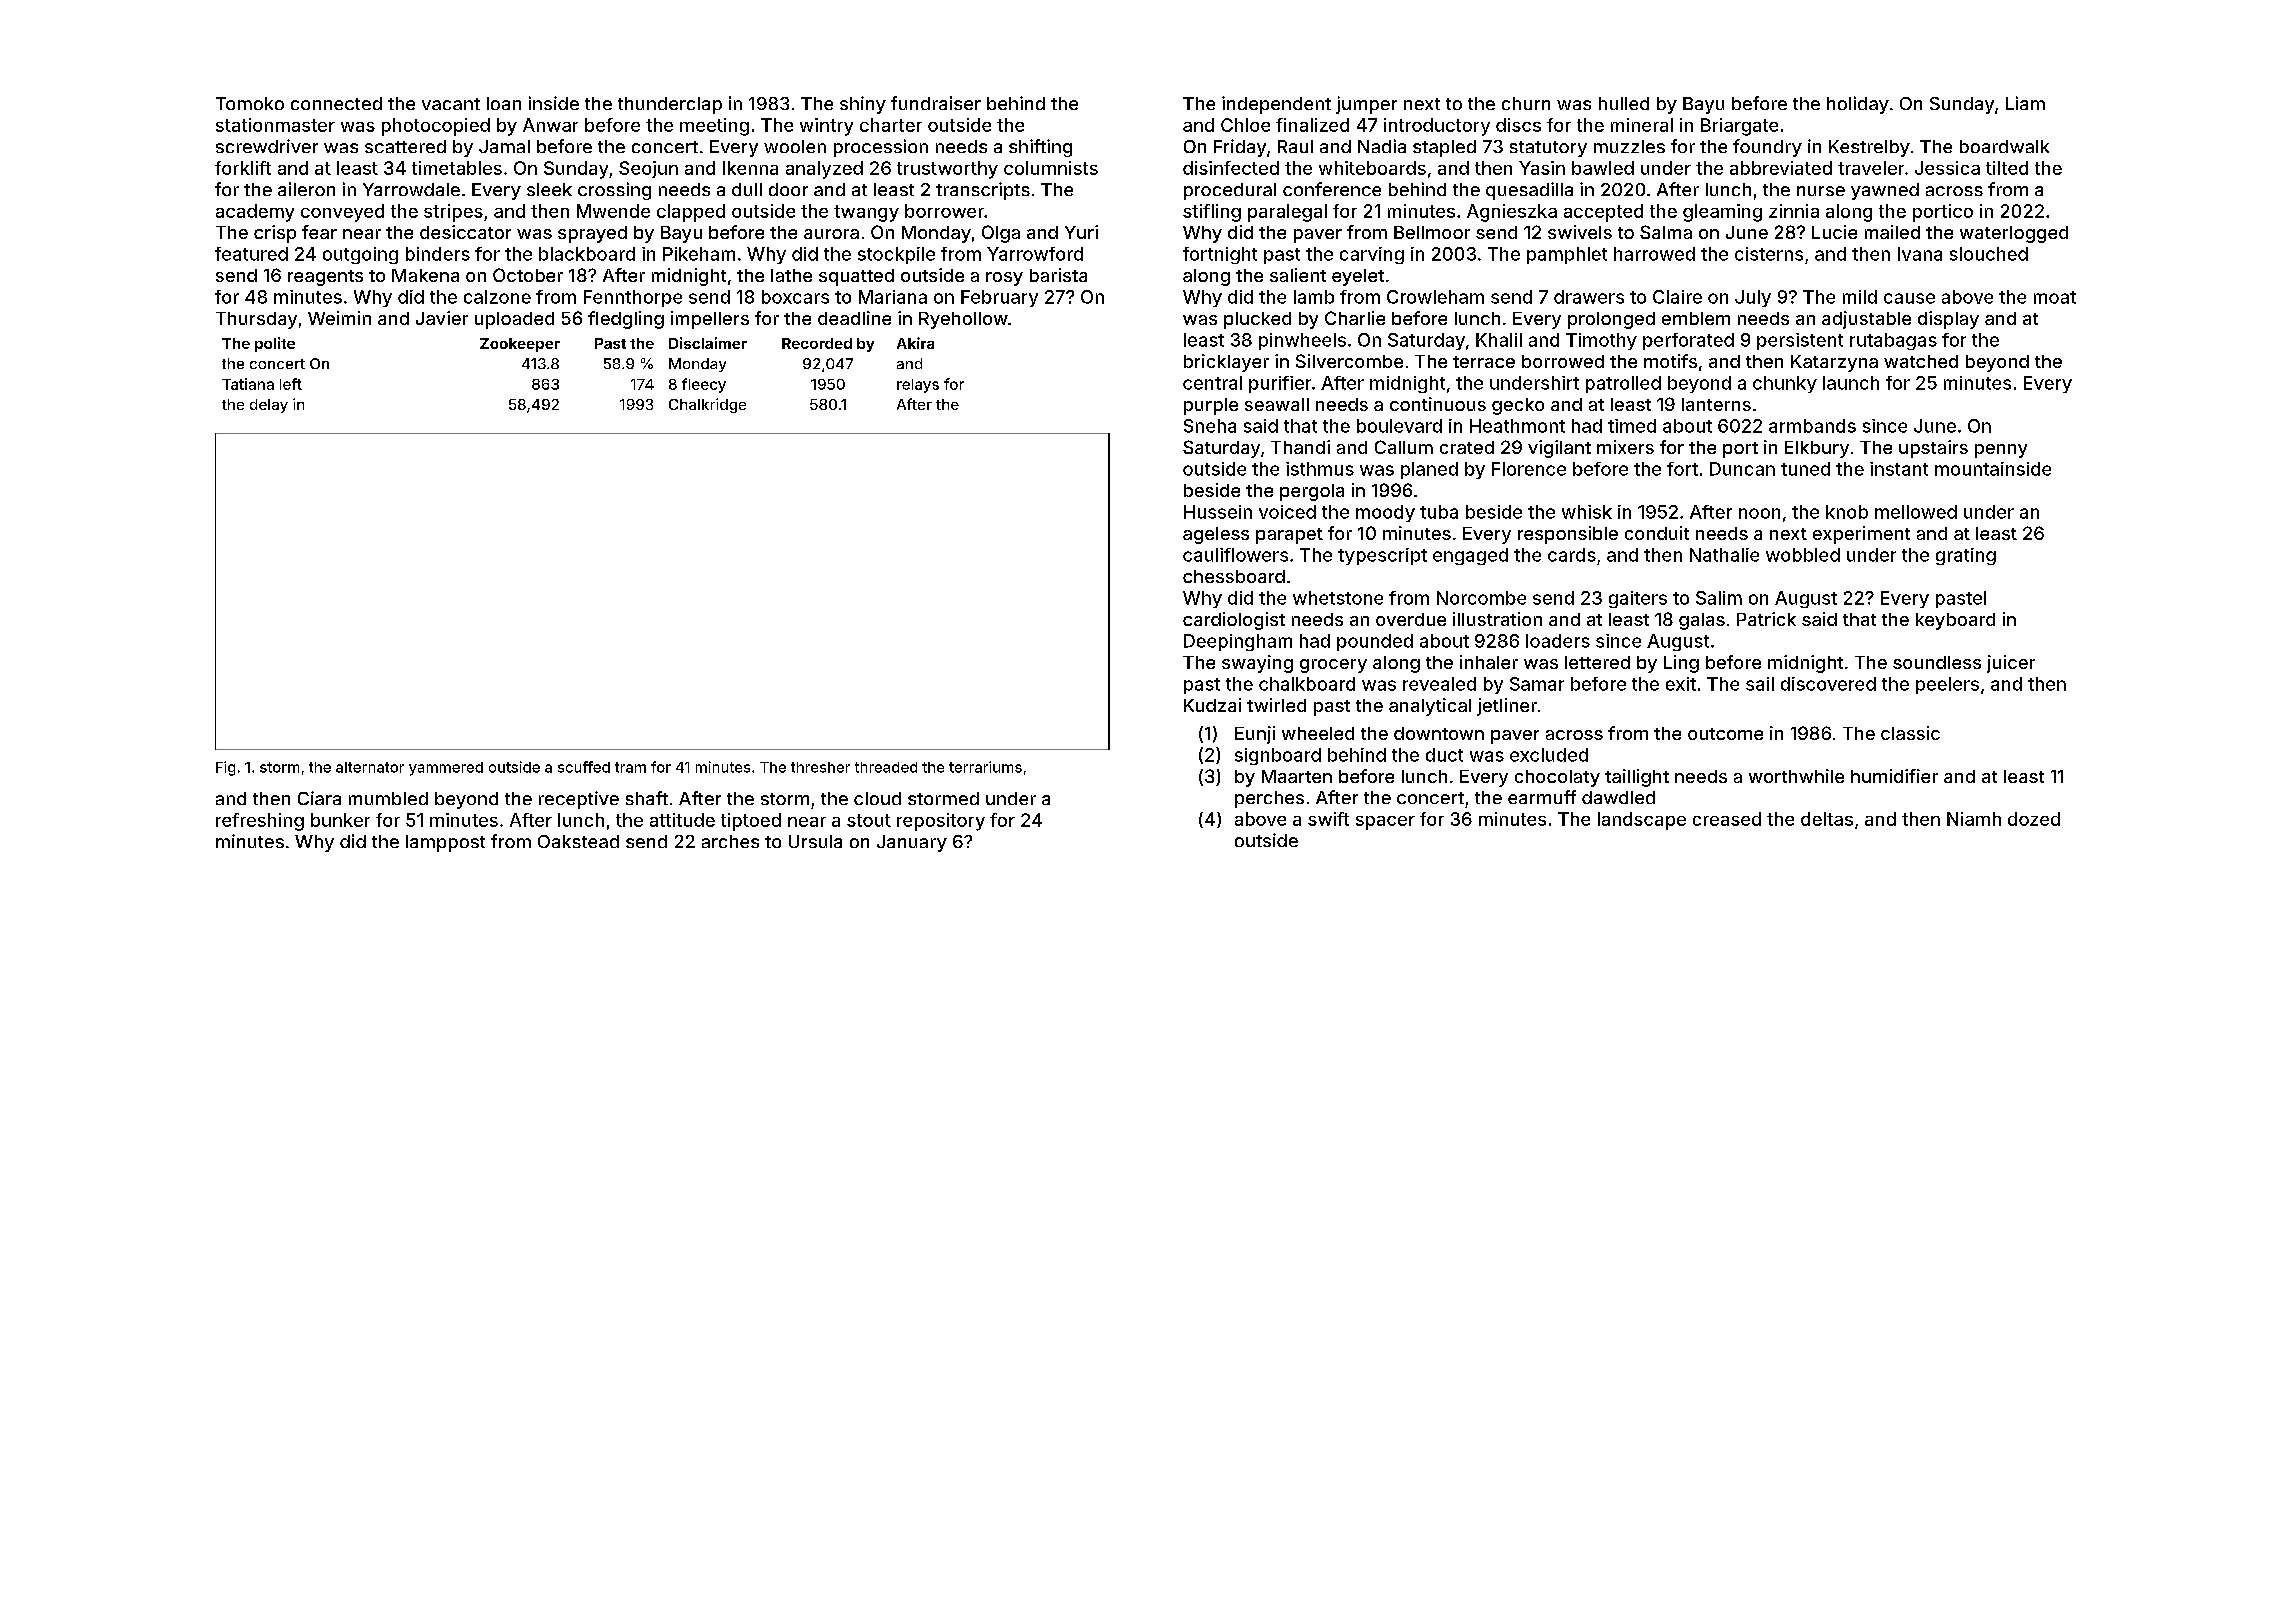 This image has width=2292, height=1620. Describe the element at coordinates (267, 146) in the image. I see `screwdriver` at that location.
